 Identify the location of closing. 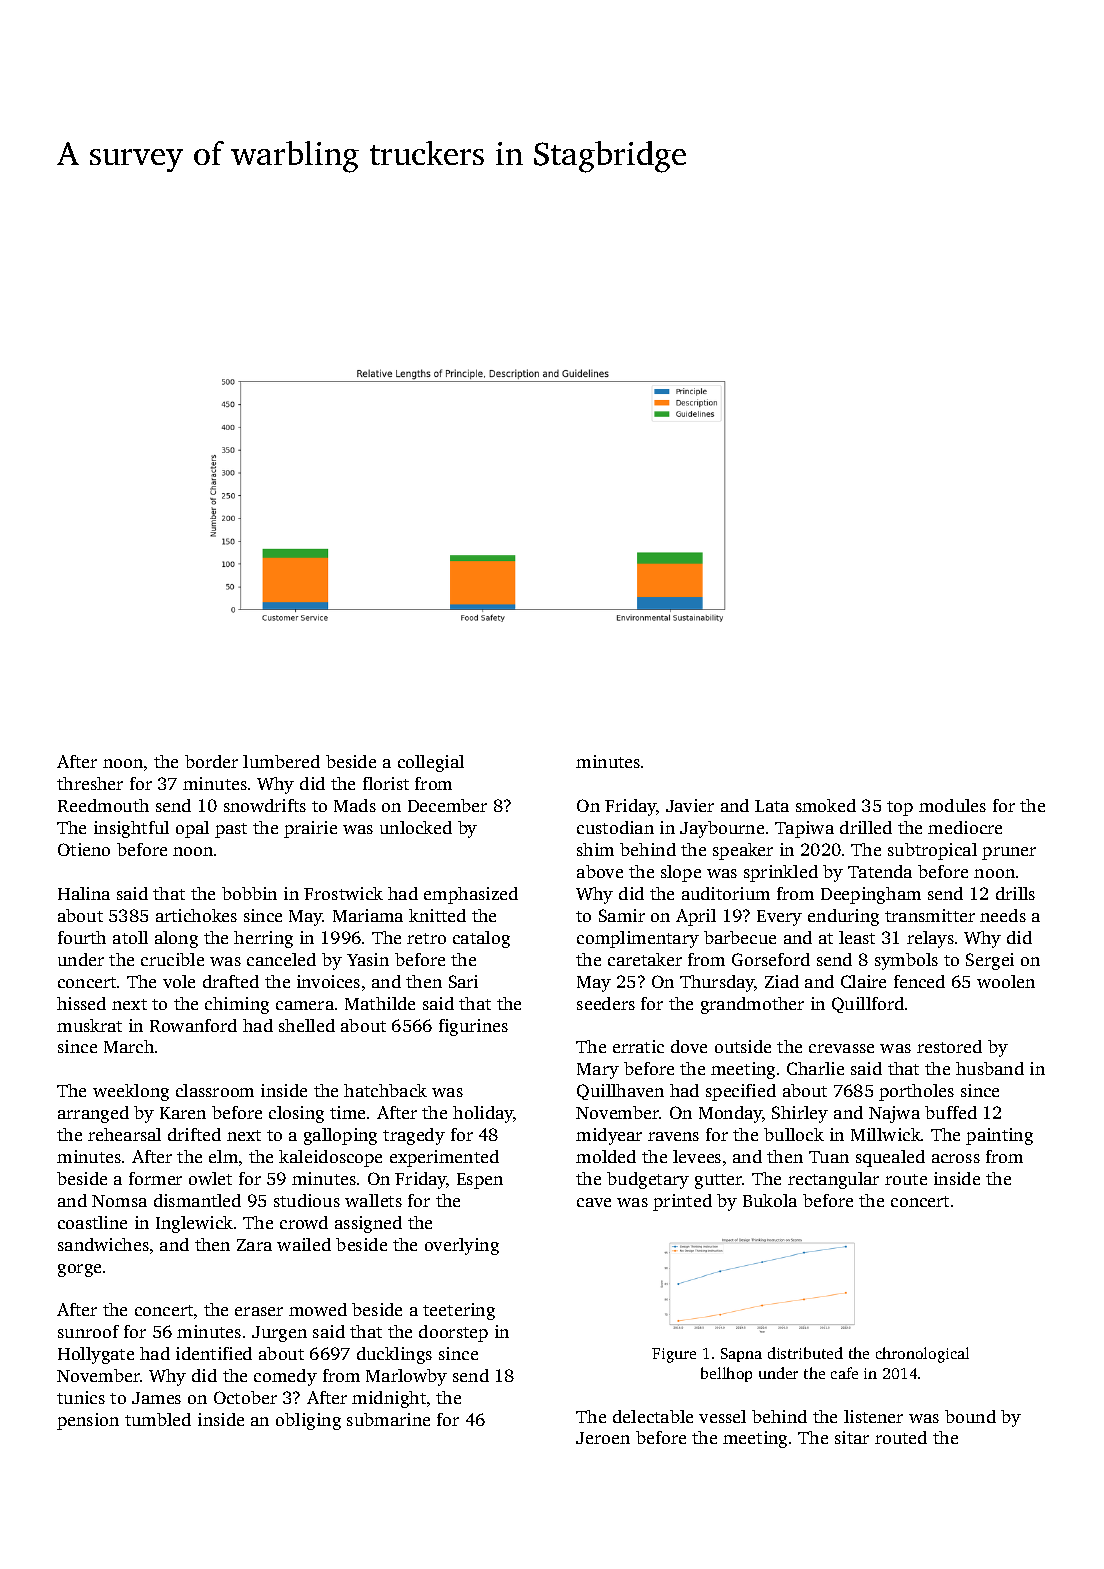
(296, 1114).
